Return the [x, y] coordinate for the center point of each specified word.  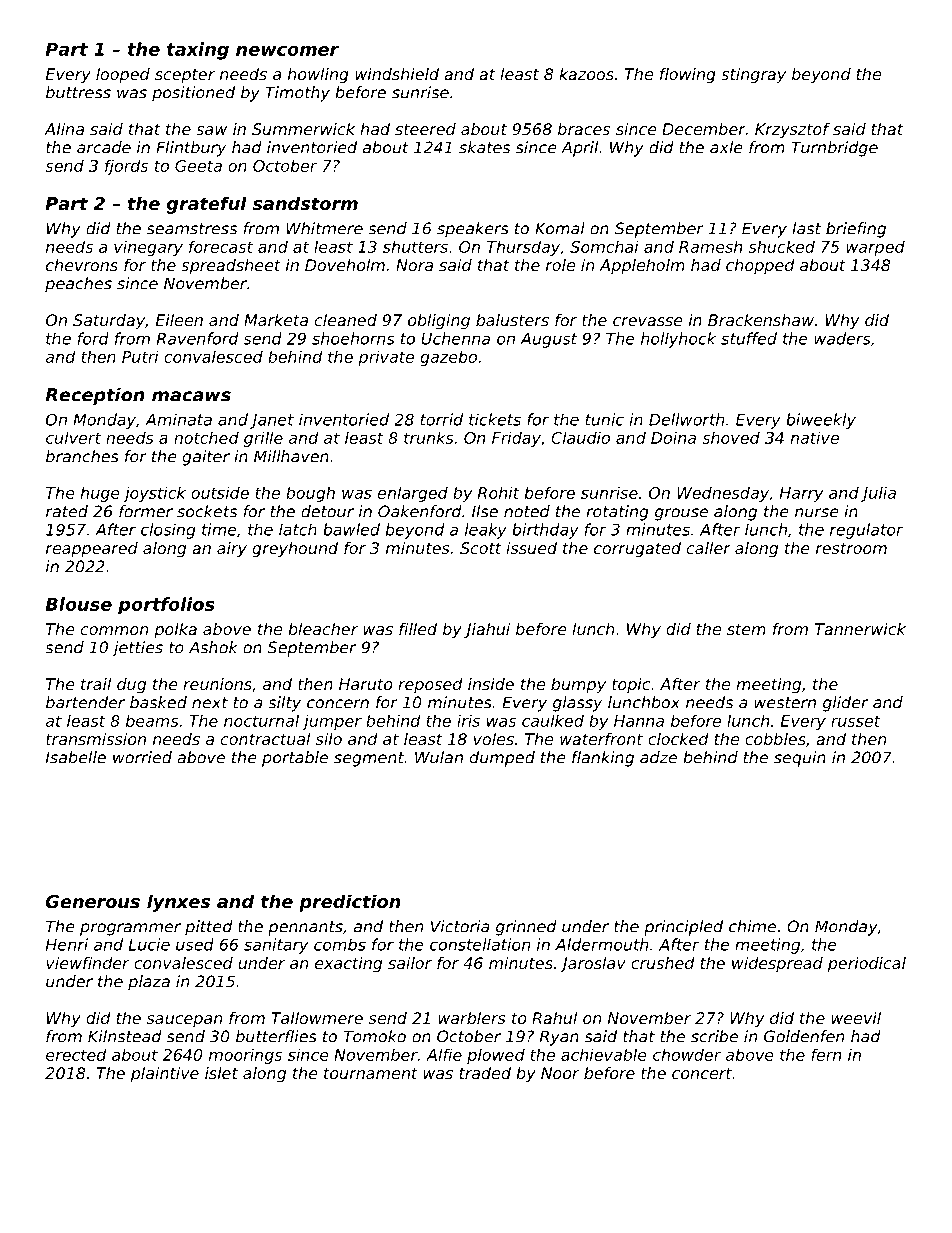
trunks [429, 437]
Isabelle [76, 757]
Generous [93, 901]
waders [842, 338]
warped [875, 248]
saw [211, 130]
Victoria [460, 926]
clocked [678, 739]
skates [484, 147]
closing [168, 531]
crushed [663, 963]
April [579, 149]
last [806, 228]
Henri [67, 944]
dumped [502, 759]
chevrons [82, 265]
